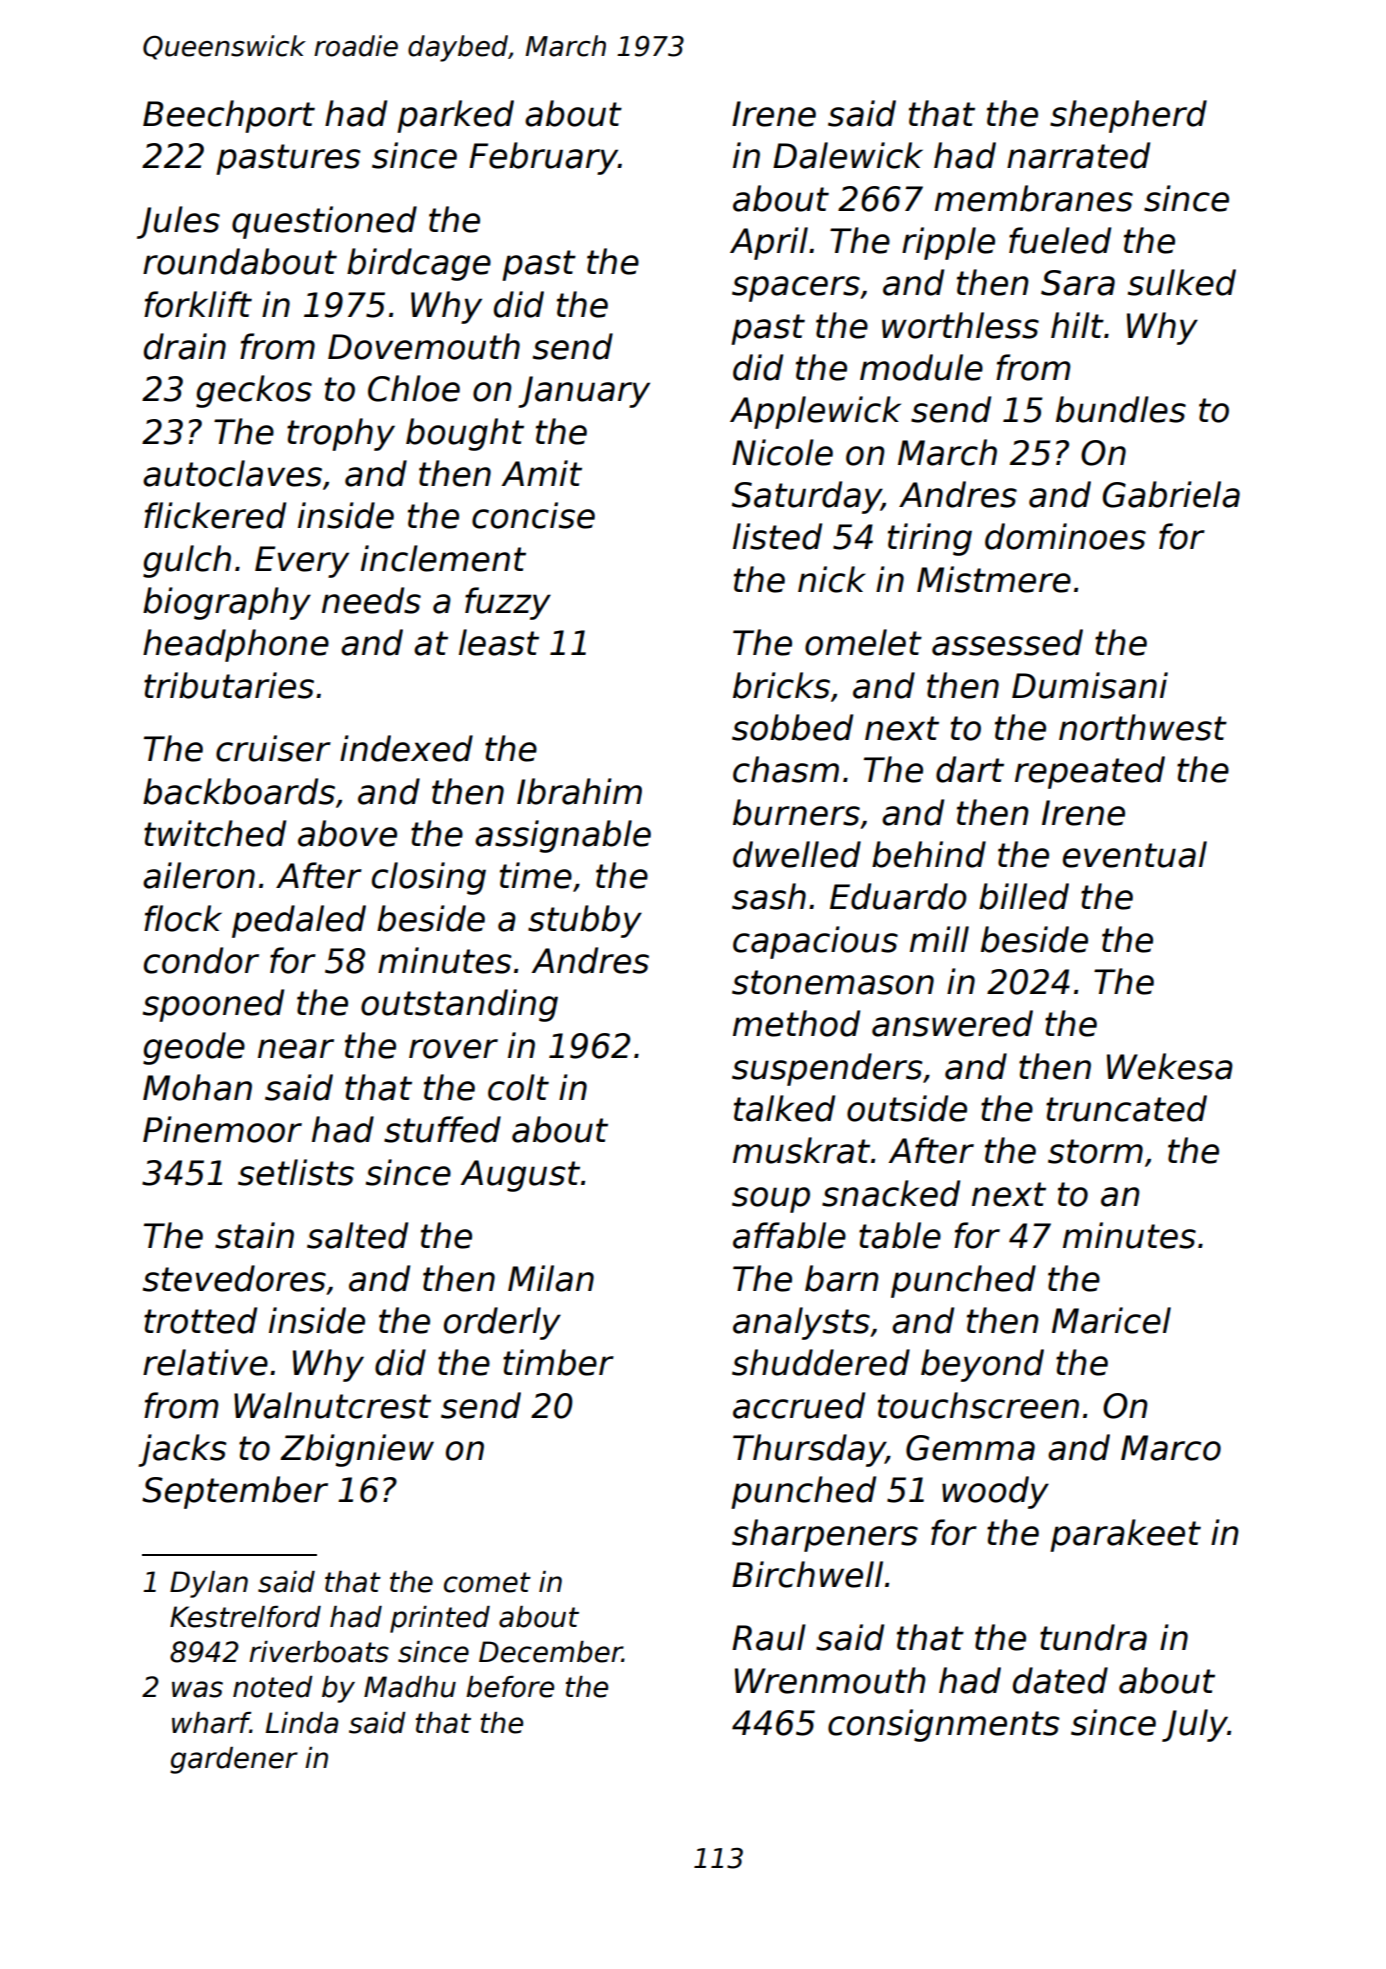 This image has width=1386, height=1969. What do you see at coordinates (579, 791) in the image?
I see `Ibrahim` at bounding box center [579, 791].
